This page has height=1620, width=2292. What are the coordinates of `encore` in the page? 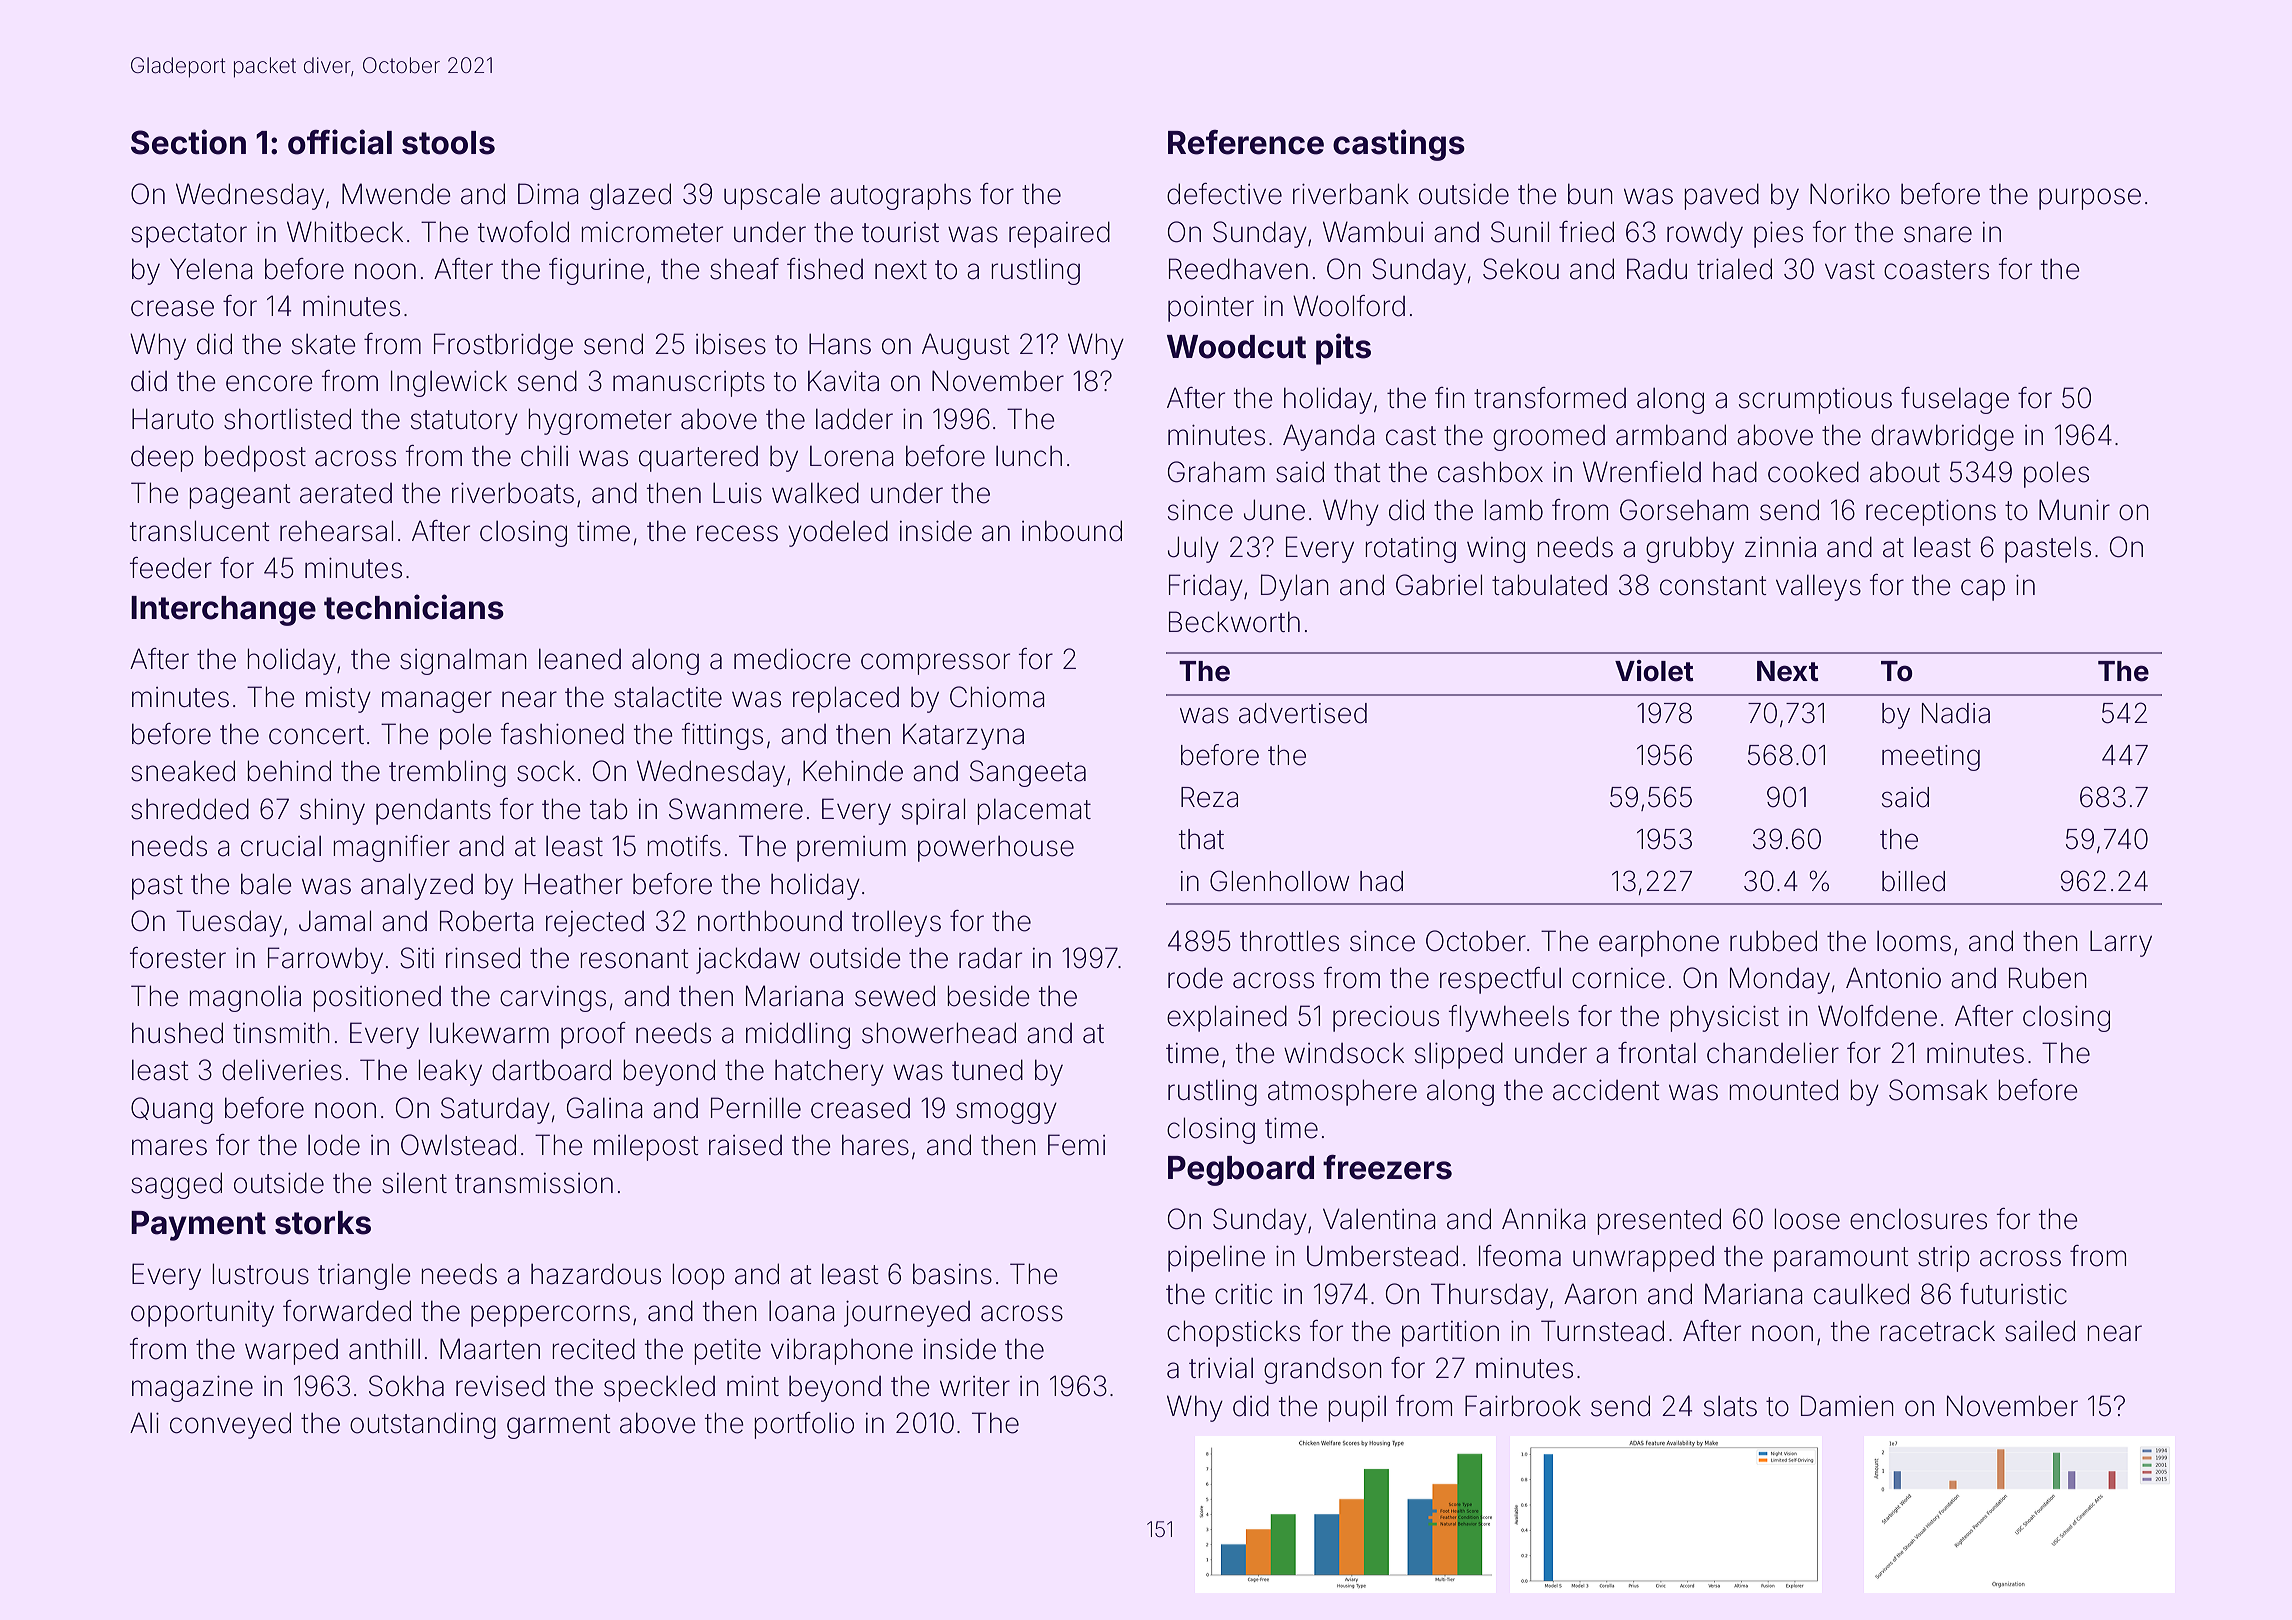 It's located at (269, 383).
